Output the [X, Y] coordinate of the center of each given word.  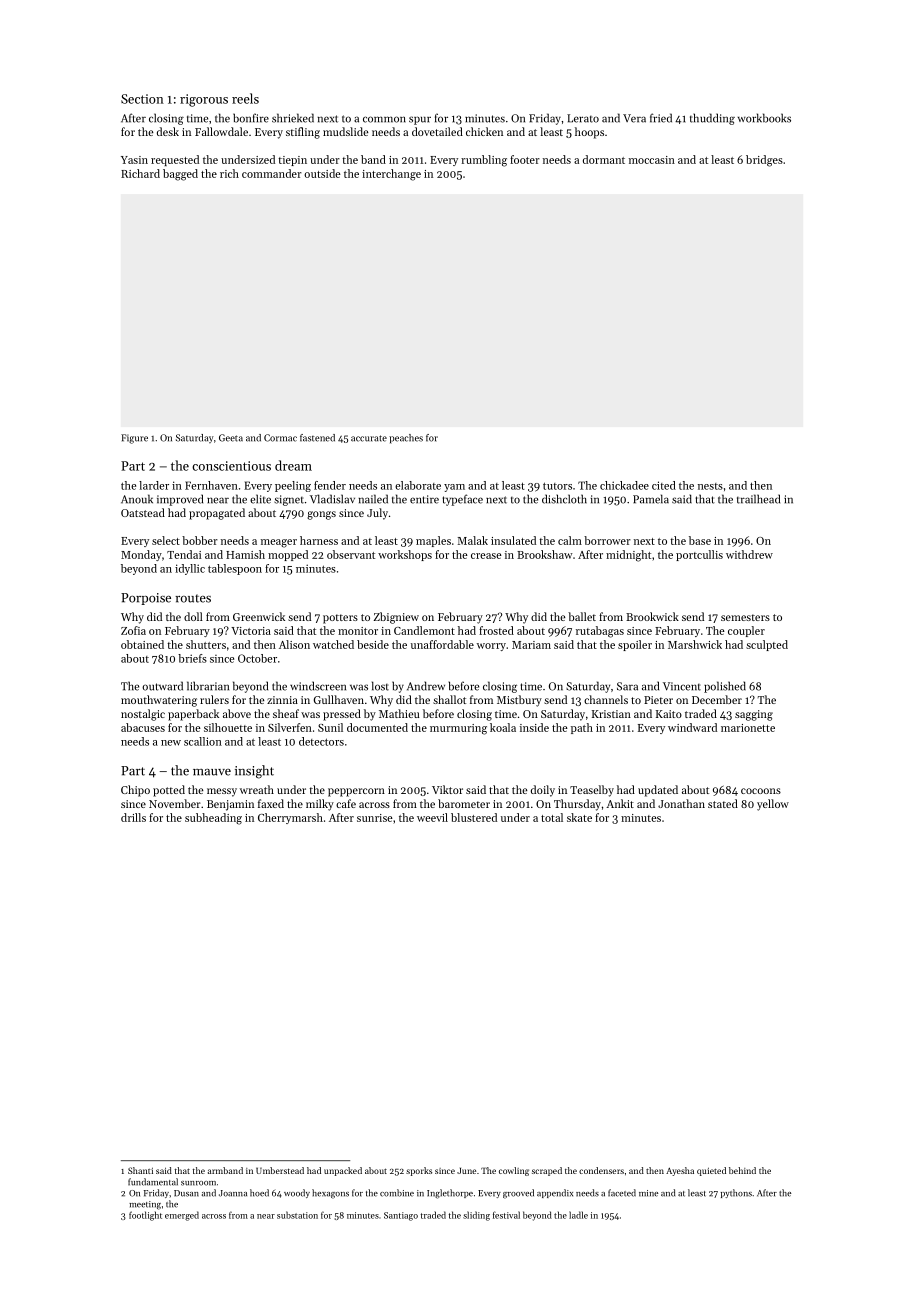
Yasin [134, 160]
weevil [432, 817]
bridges [764, 161]
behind [742, 1170]
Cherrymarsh [290, 818]
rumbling [484, 161]
